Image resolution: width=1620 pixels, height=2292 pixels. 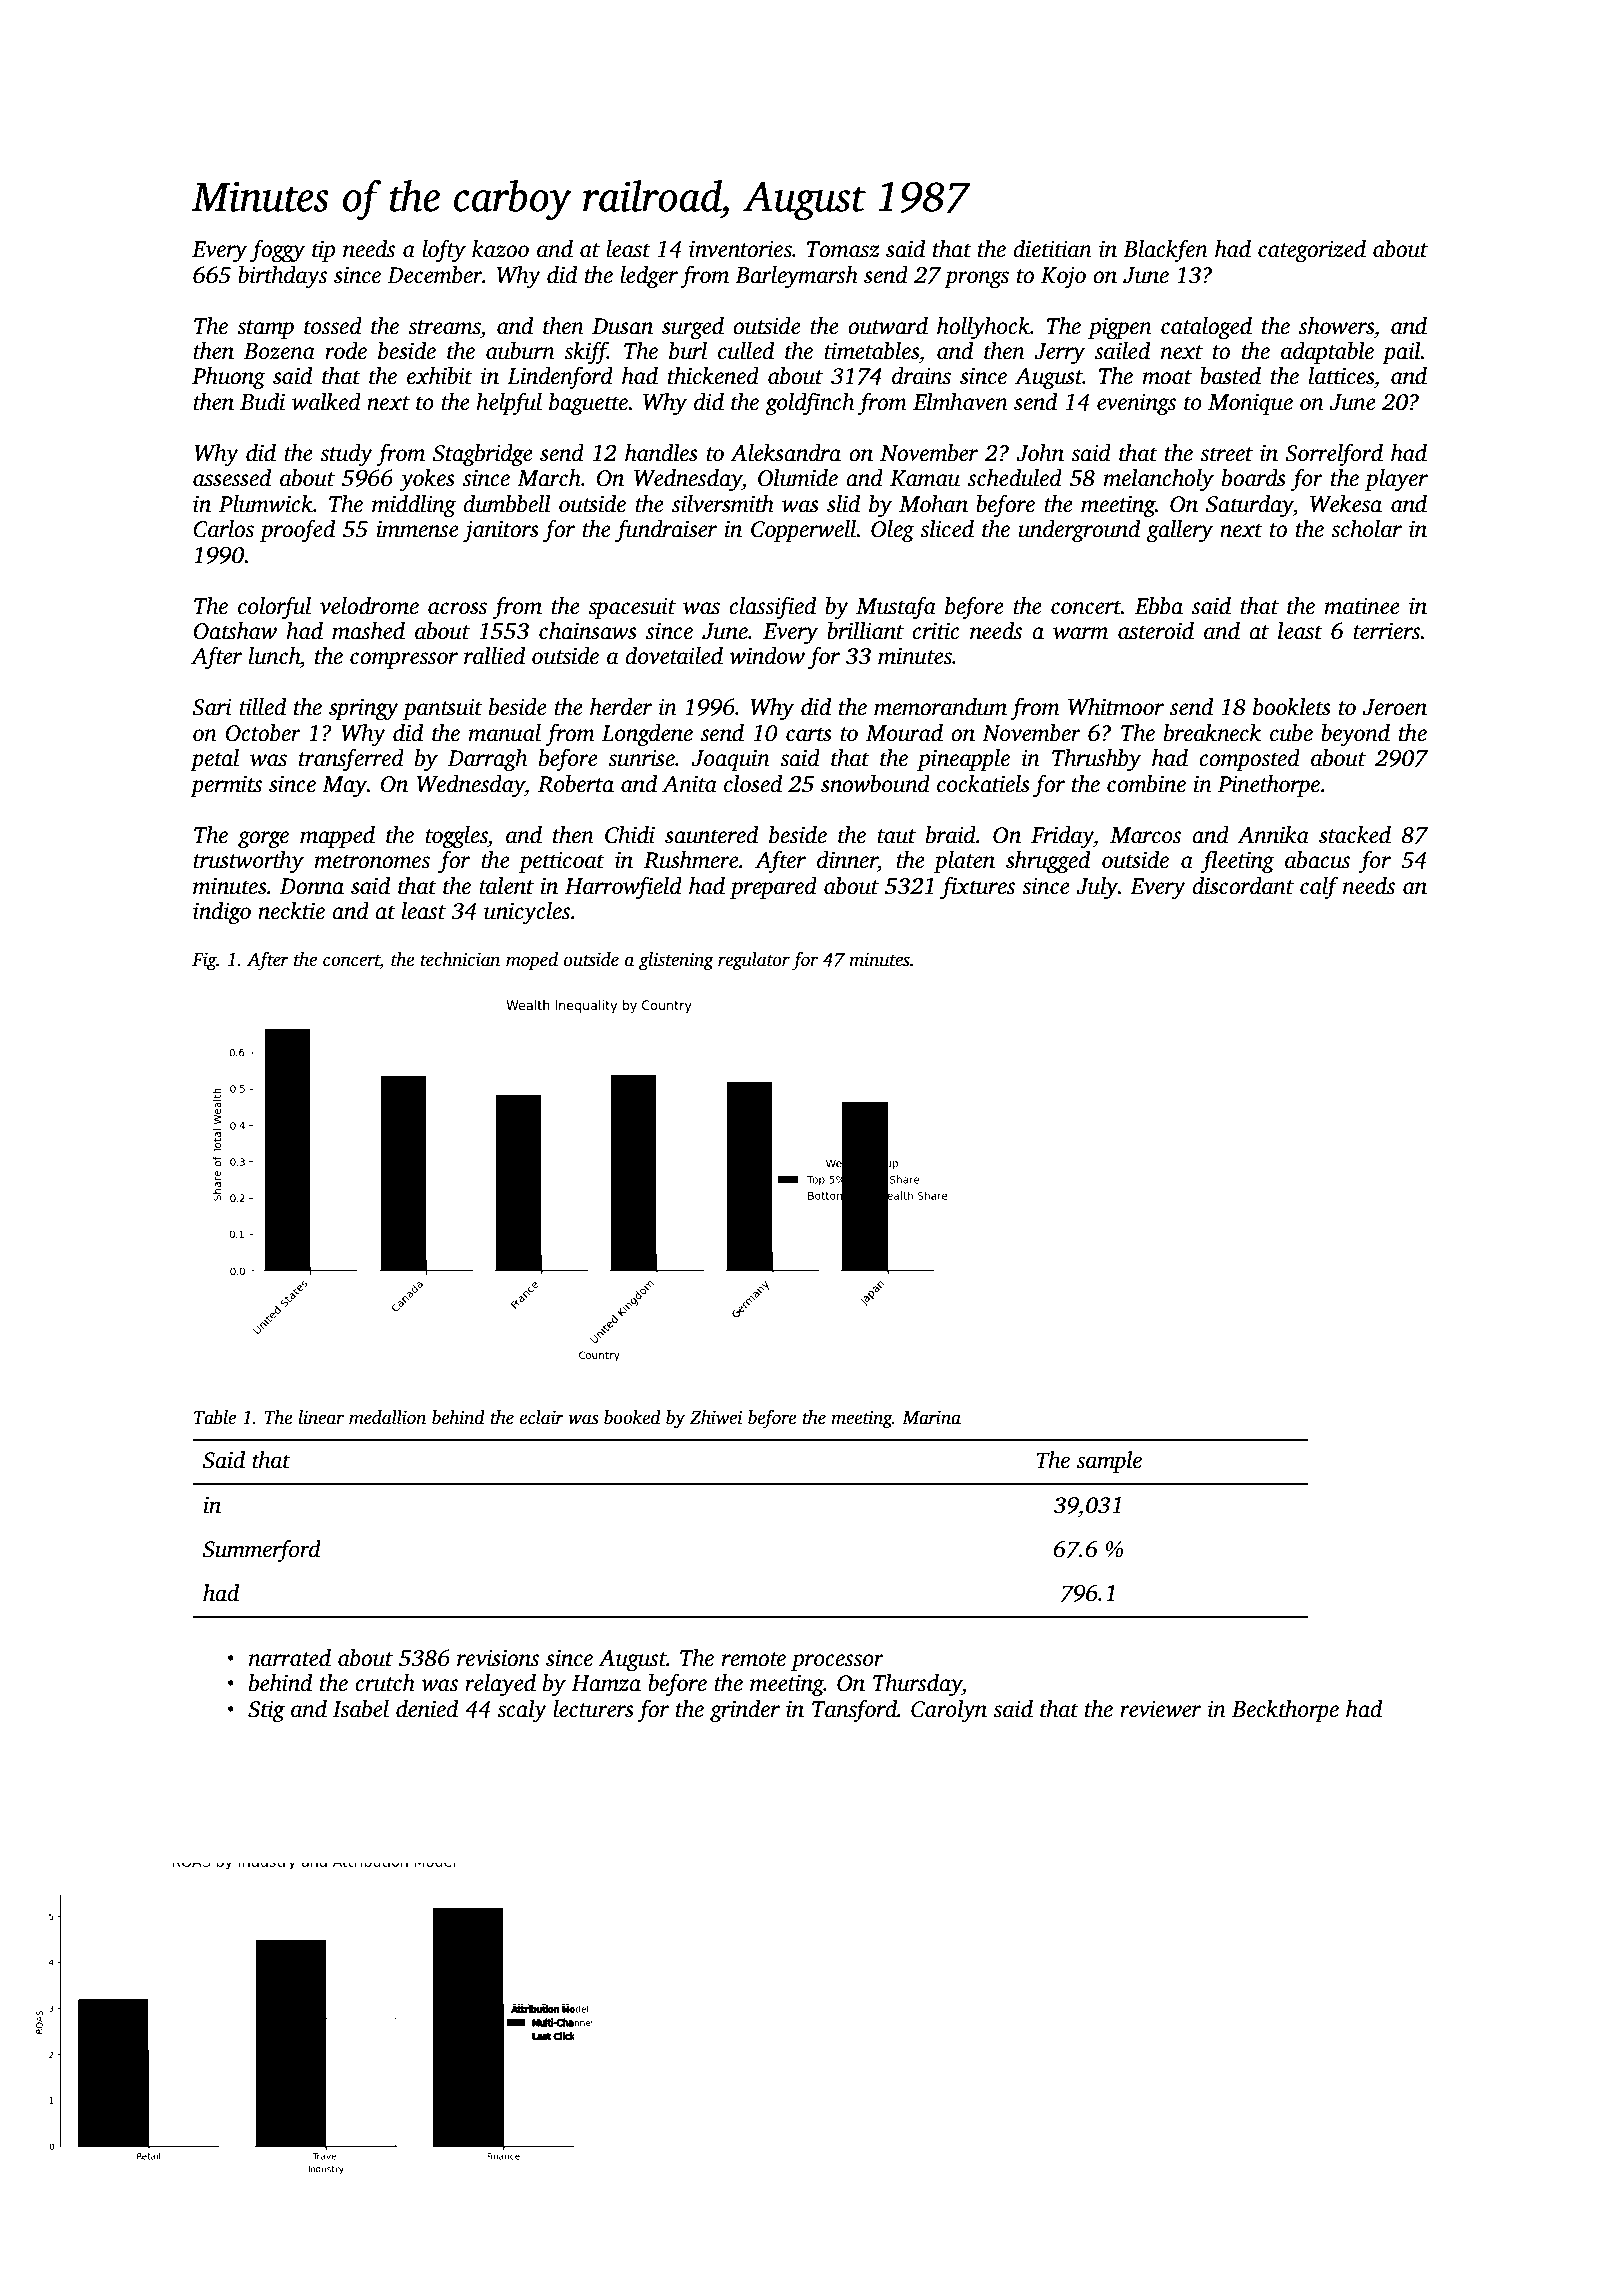 What do you see at coordinates (346, 351) in the document?
I see `rode` at bounding box center [346, 351].
